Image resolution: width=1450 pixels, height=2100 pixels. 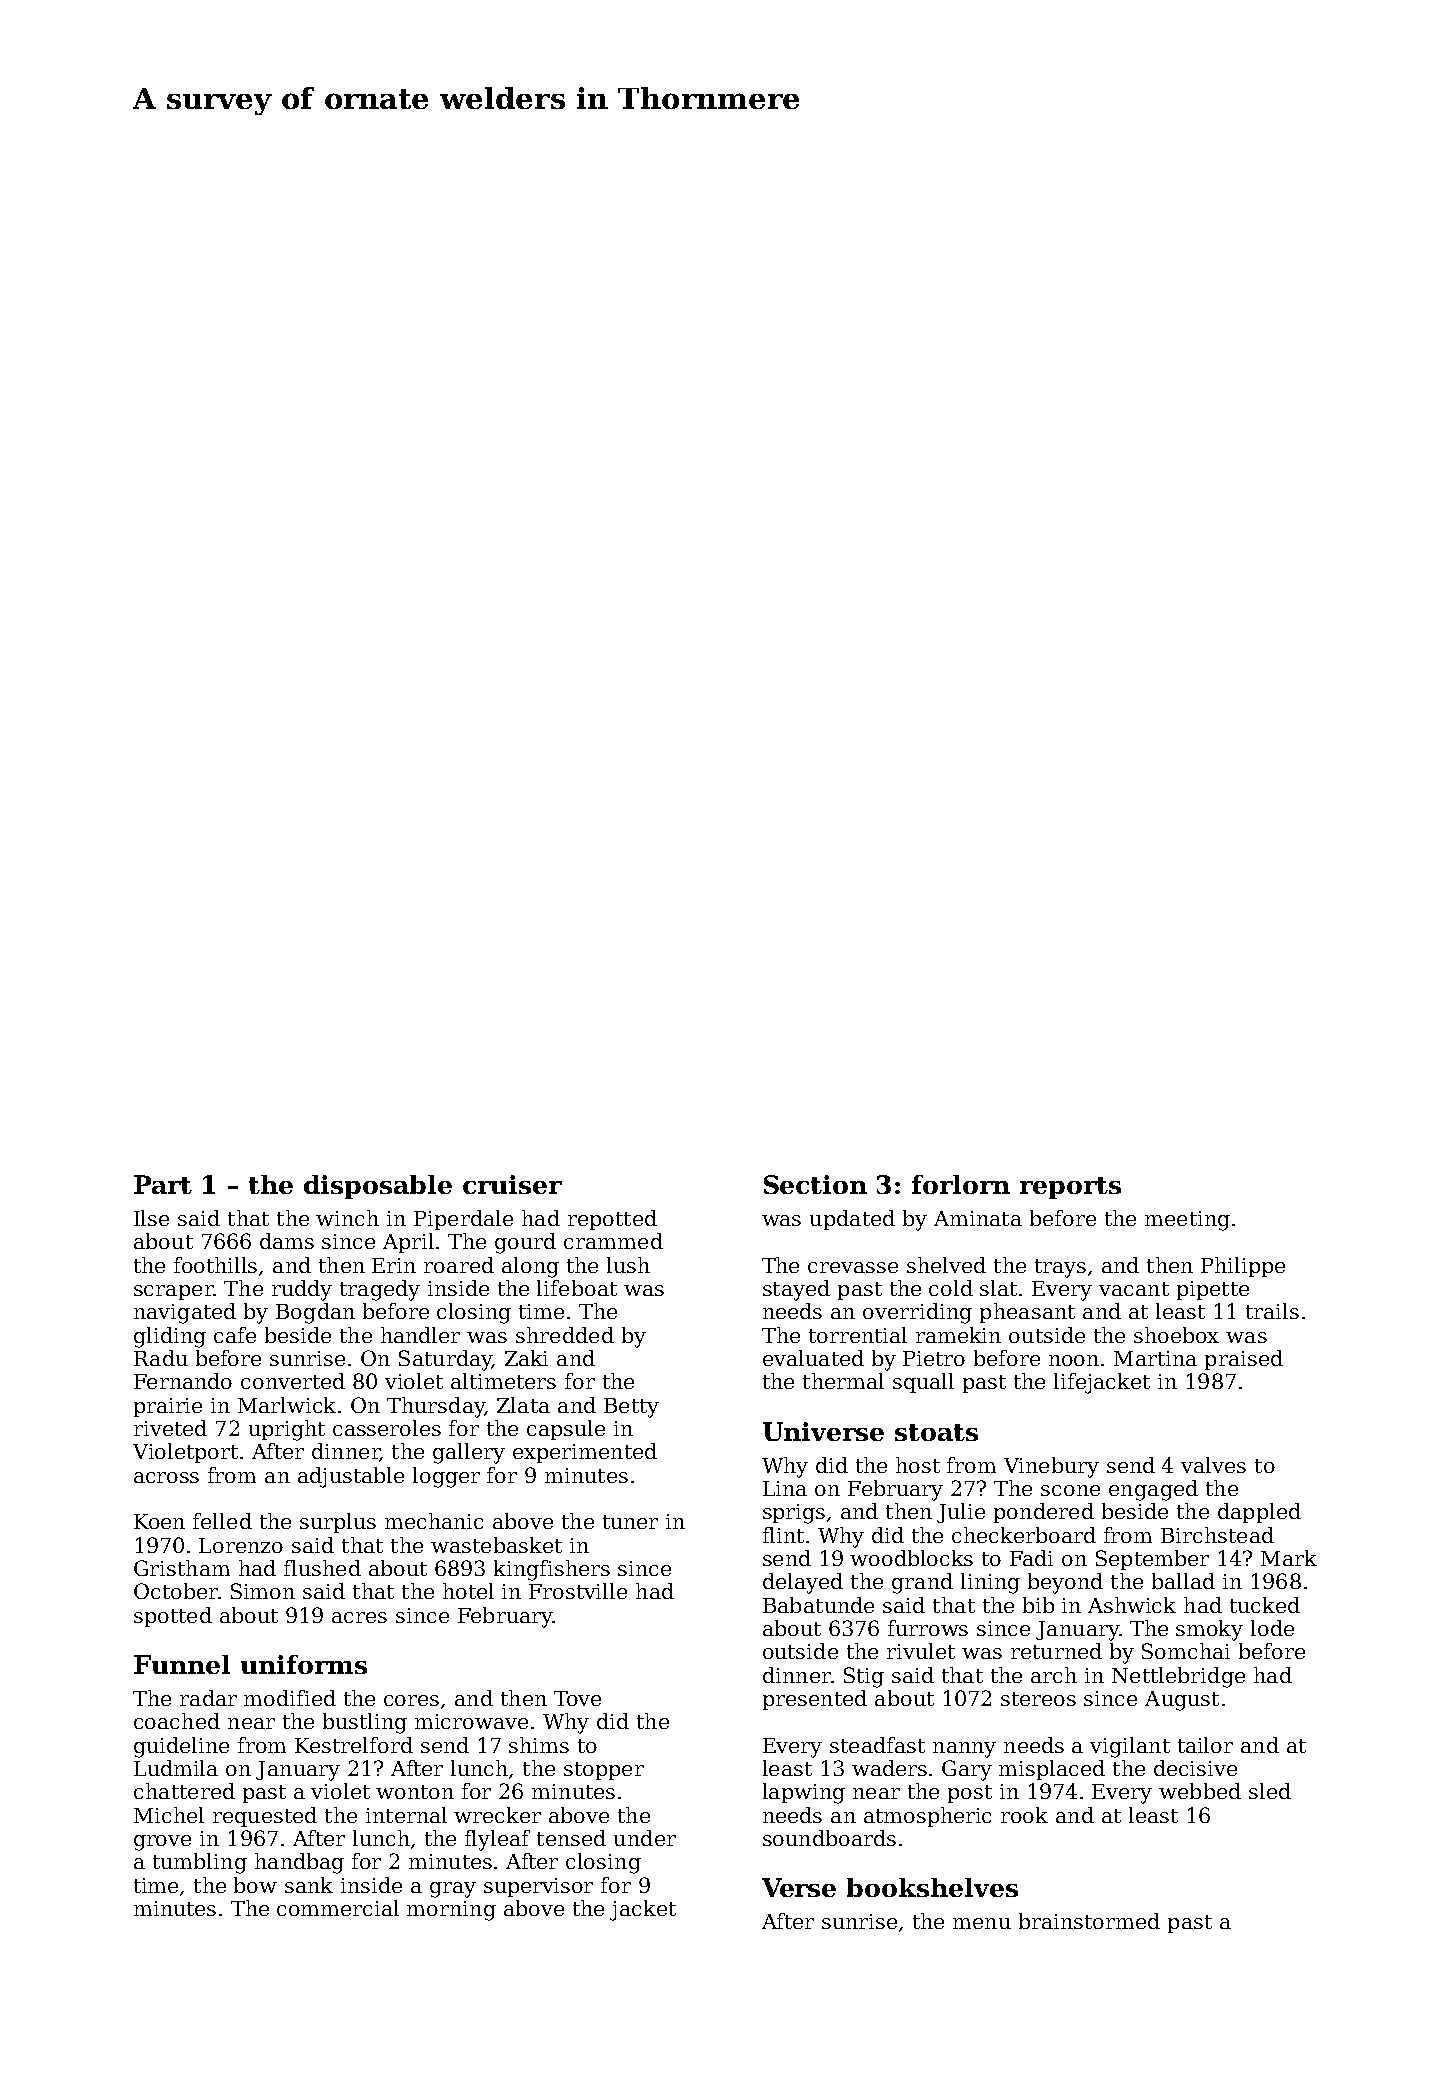 I want to click on soundboards, so click(x=829, y=1838).
